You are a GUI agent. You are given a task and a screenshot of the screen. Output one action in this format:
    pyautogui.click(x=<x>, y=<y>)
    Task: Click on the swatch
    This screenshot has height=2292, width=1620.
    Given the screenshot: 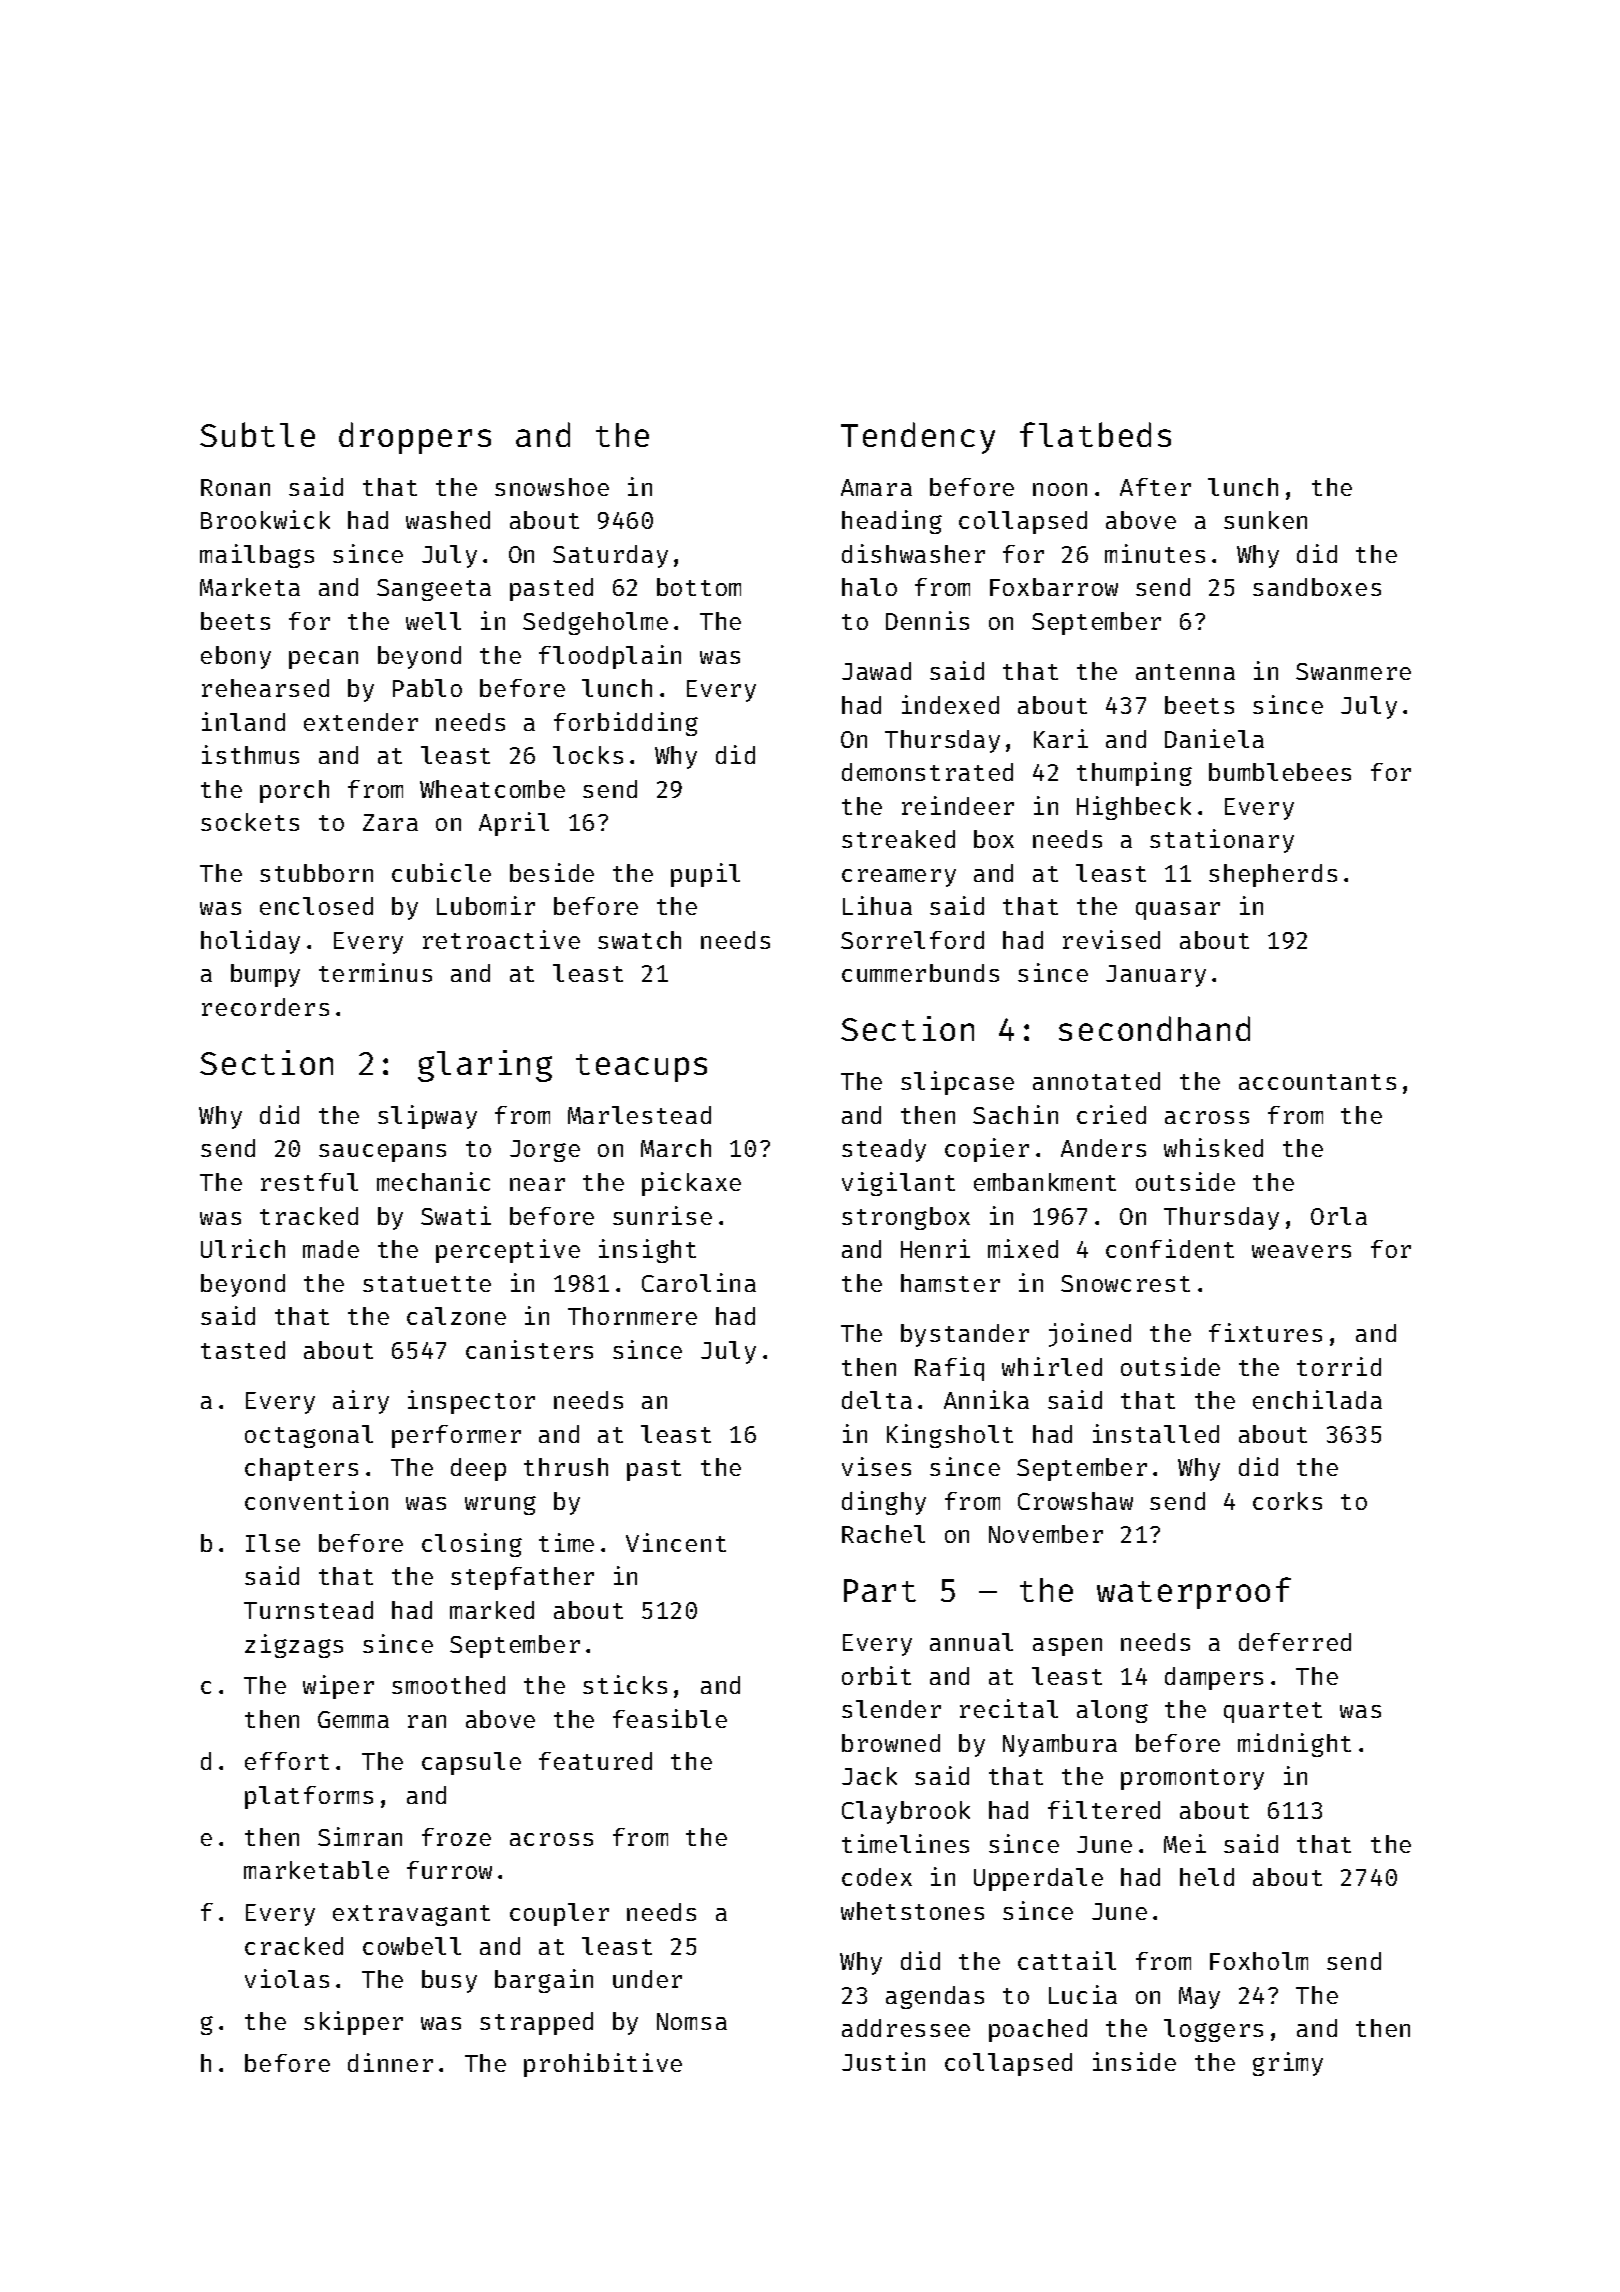 What is the action you would take?
    pyautogui.click(x=639, y=940)
